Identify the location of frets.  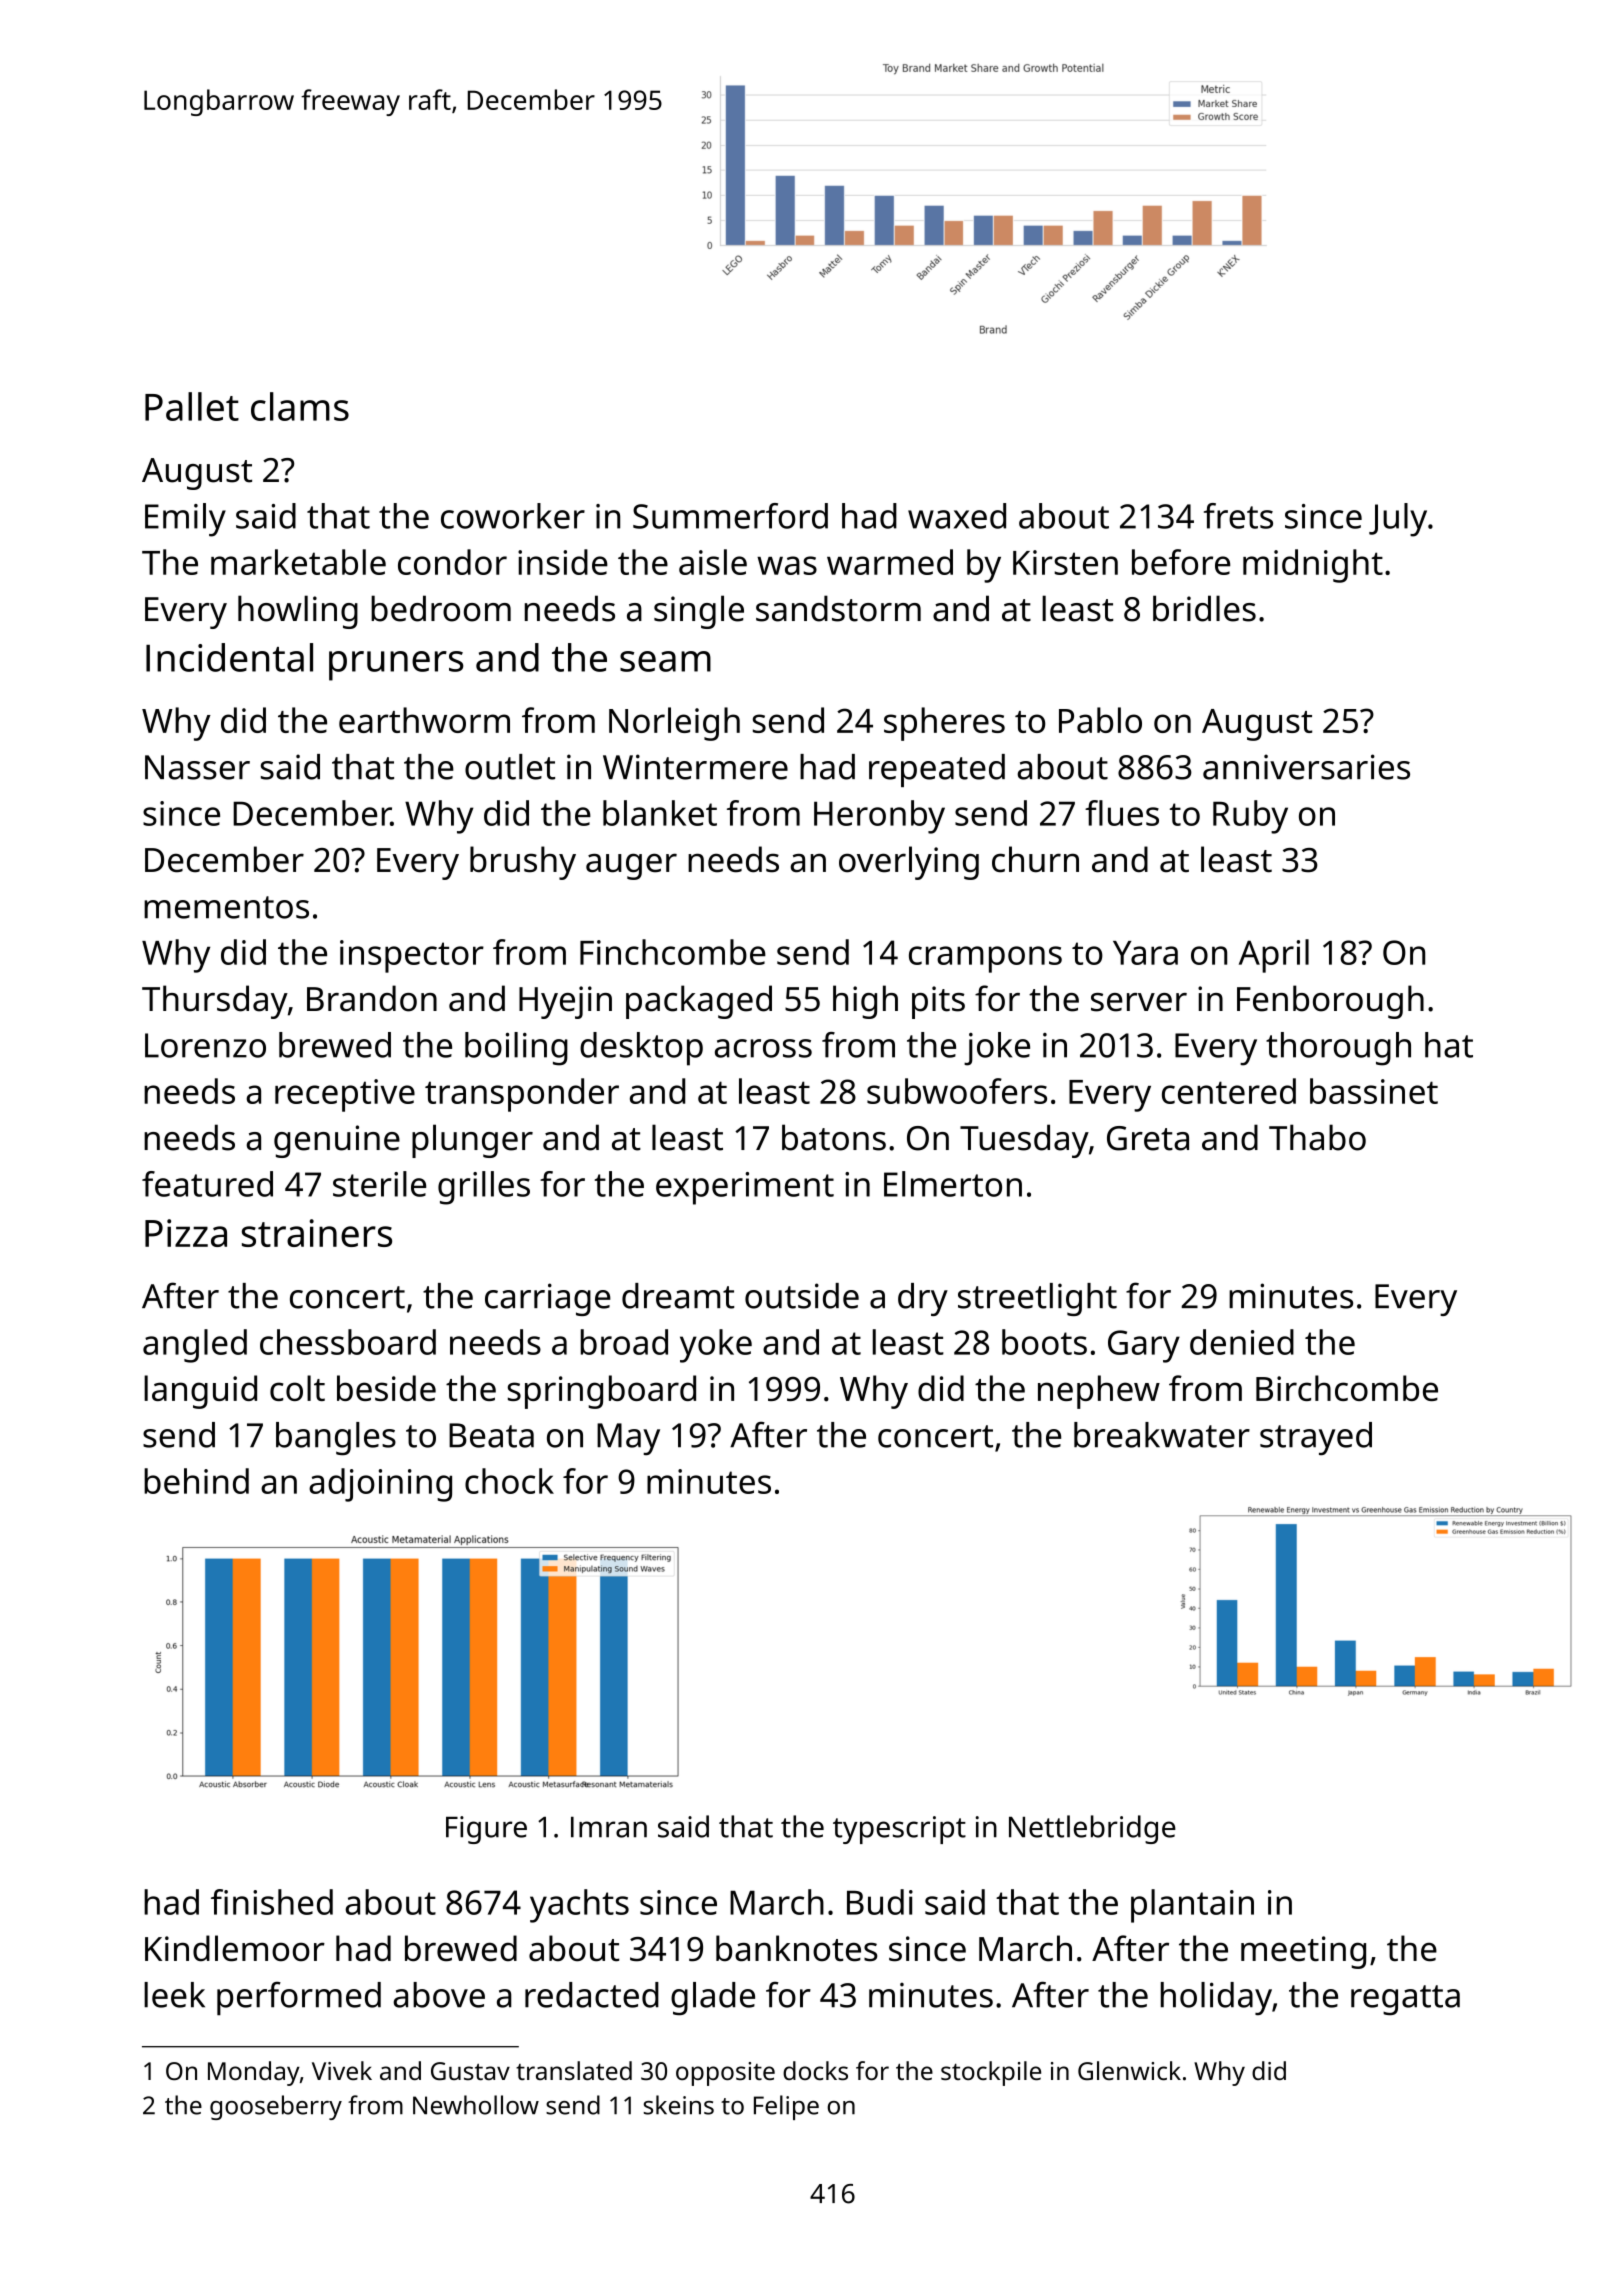
(1238, 516).
